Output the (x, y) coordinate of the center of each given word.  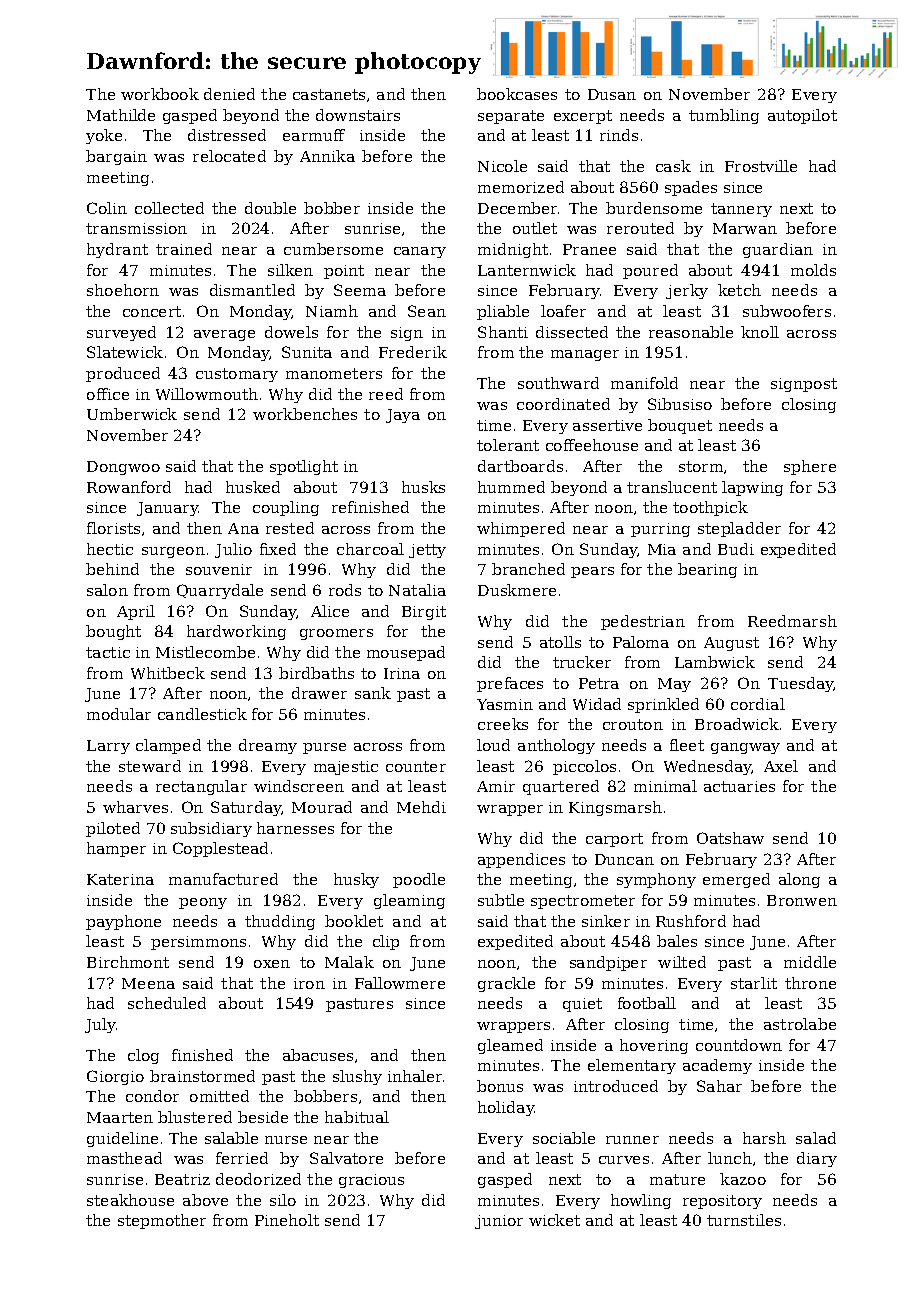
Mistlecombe (205, 652)
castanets (329, 94)
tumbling (724, 116)
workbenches (305, 414)
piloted (113, 829)
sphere (810, 467)
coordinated (563, 404)
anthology (556, 746)
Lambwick (715, 662)
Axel (781, 766)
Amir (496, 786)
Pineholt (287, 1220)
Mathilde (121, 115)
